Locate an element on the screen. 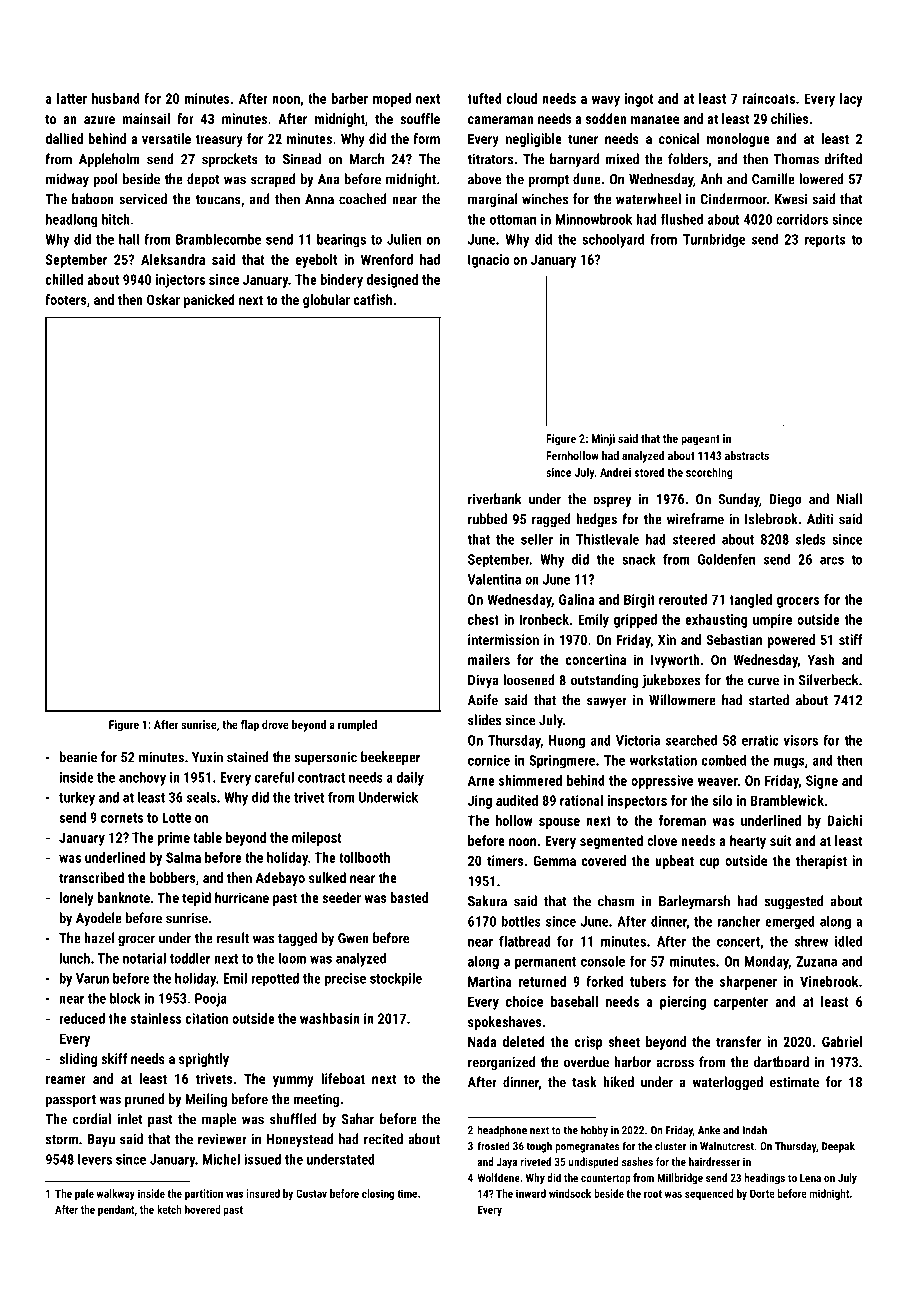 The height and width of the screenshot is (1316, 908). corridors is located at coordinates (802, 219).
